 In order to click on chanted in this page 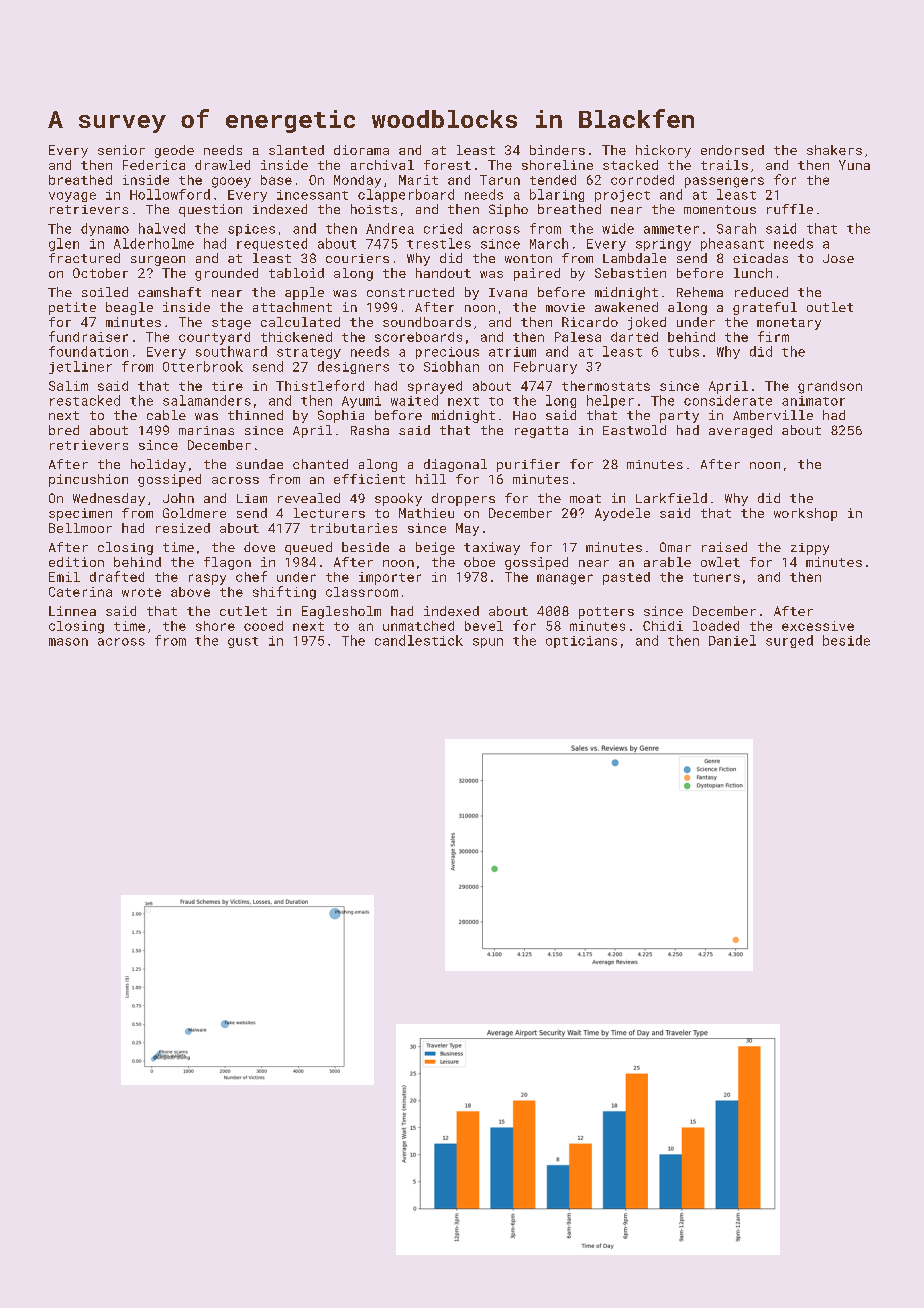, I will do `click(320, 464)`.
